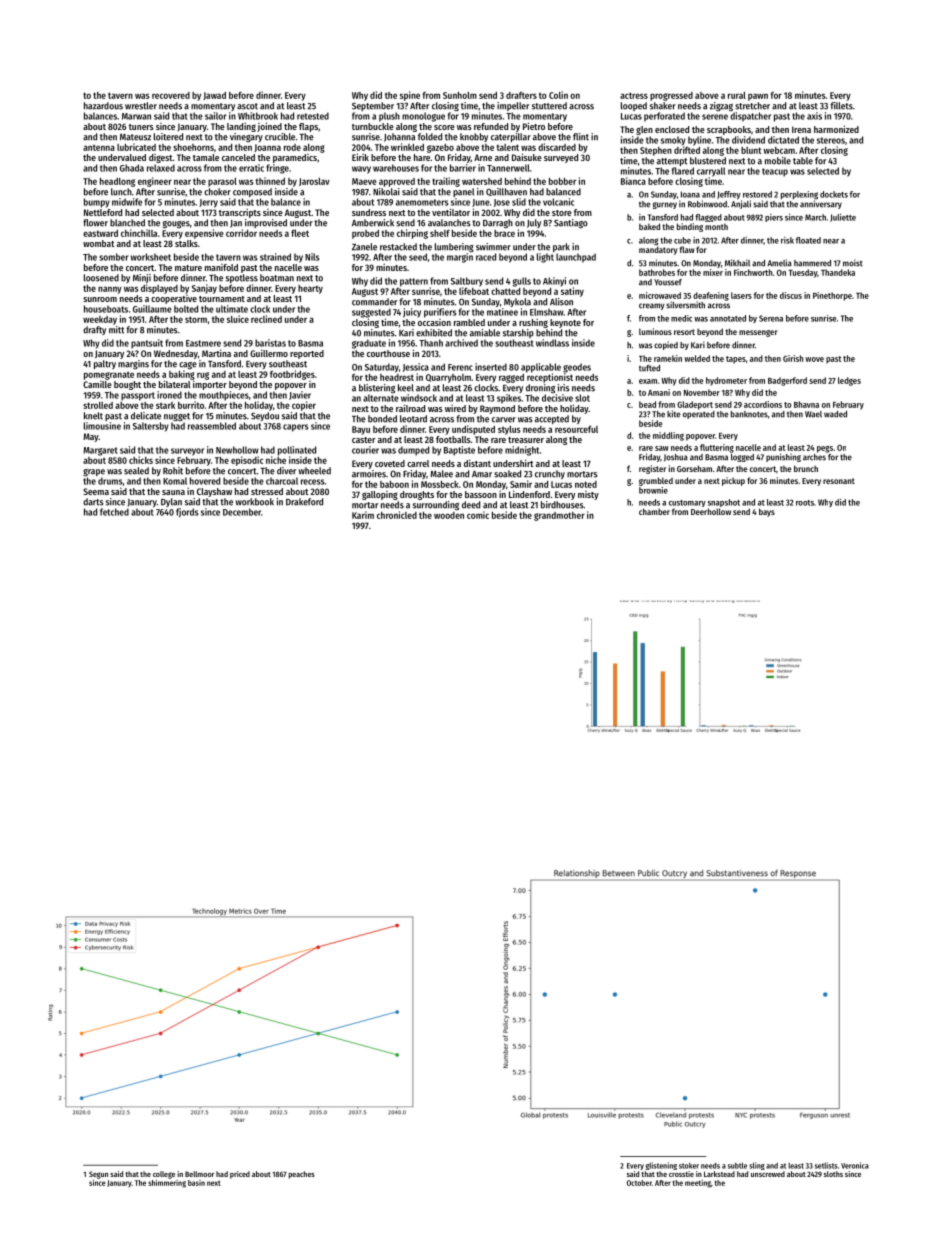 This screenshot has height=1233, width=952. Describe the element at coordinates (196, 1183) in the screenshot. I see `basin` at that location.
